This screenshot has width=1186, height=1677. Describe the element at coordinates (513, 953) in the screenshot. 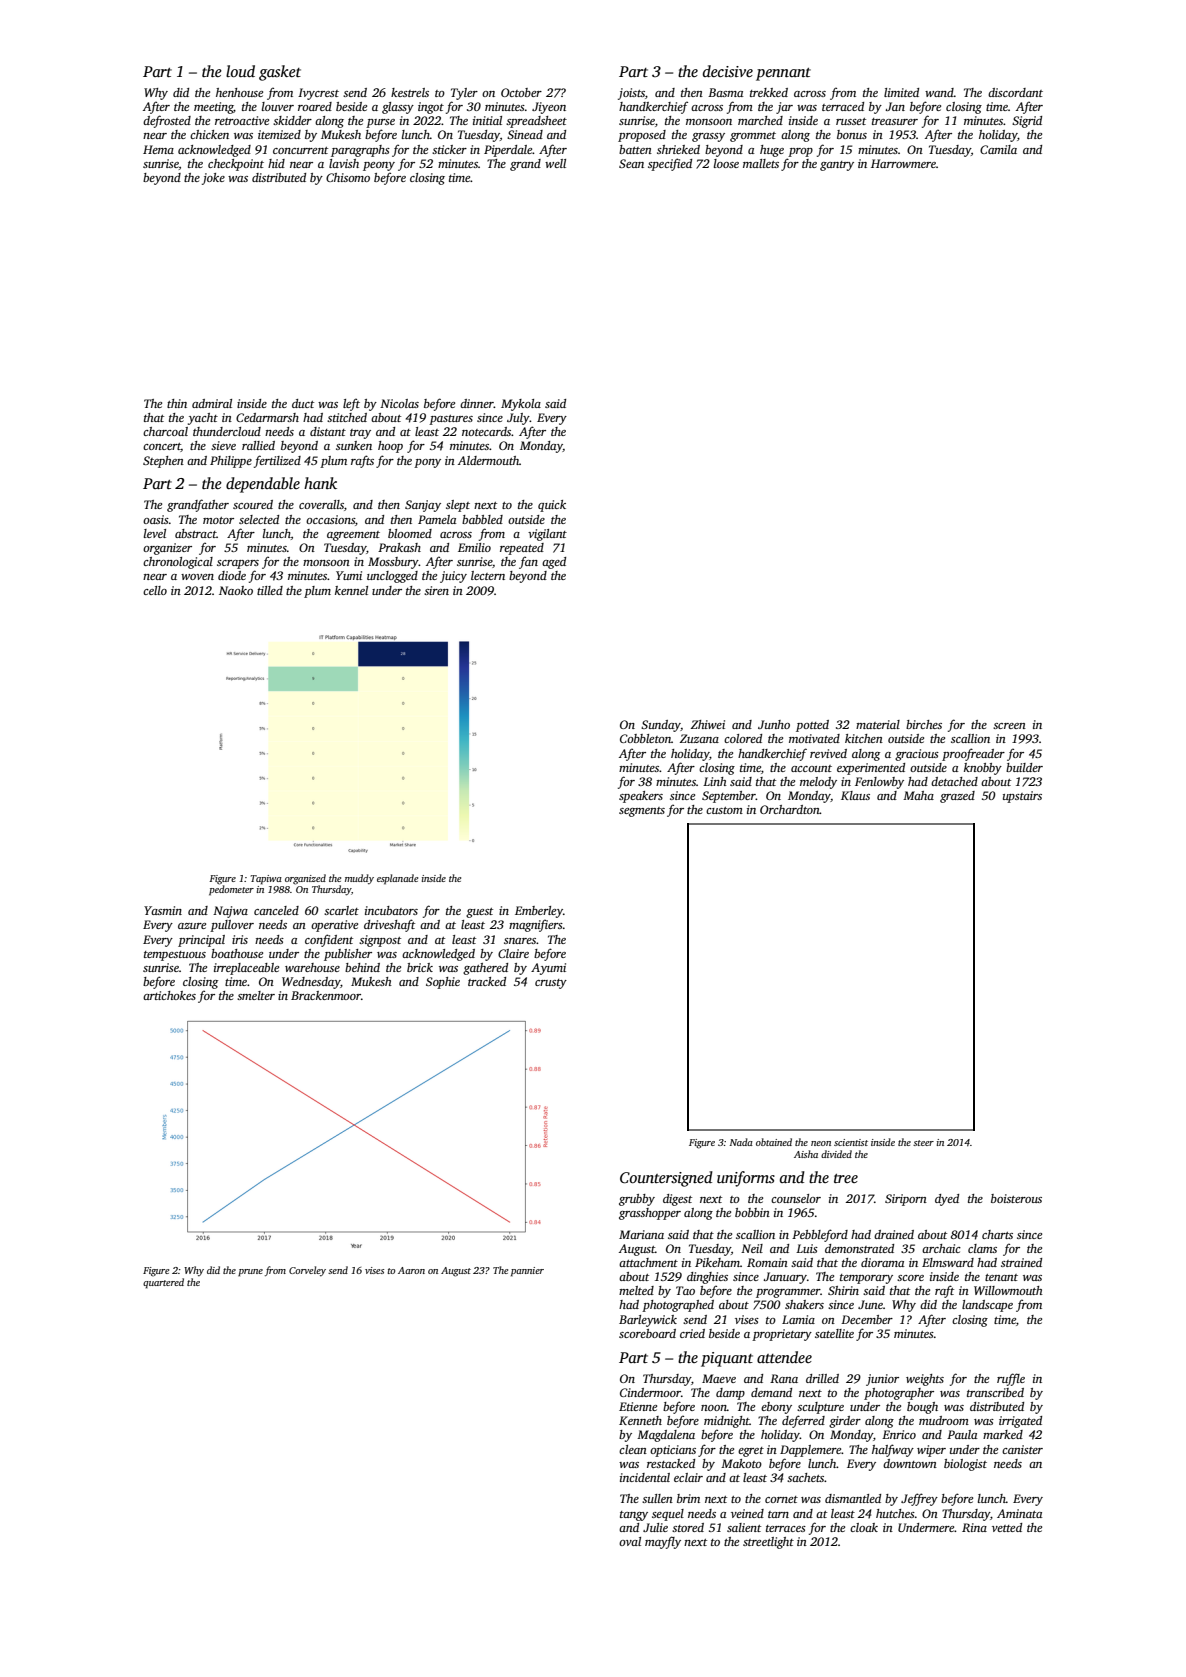

I see `Claire` at that location.
